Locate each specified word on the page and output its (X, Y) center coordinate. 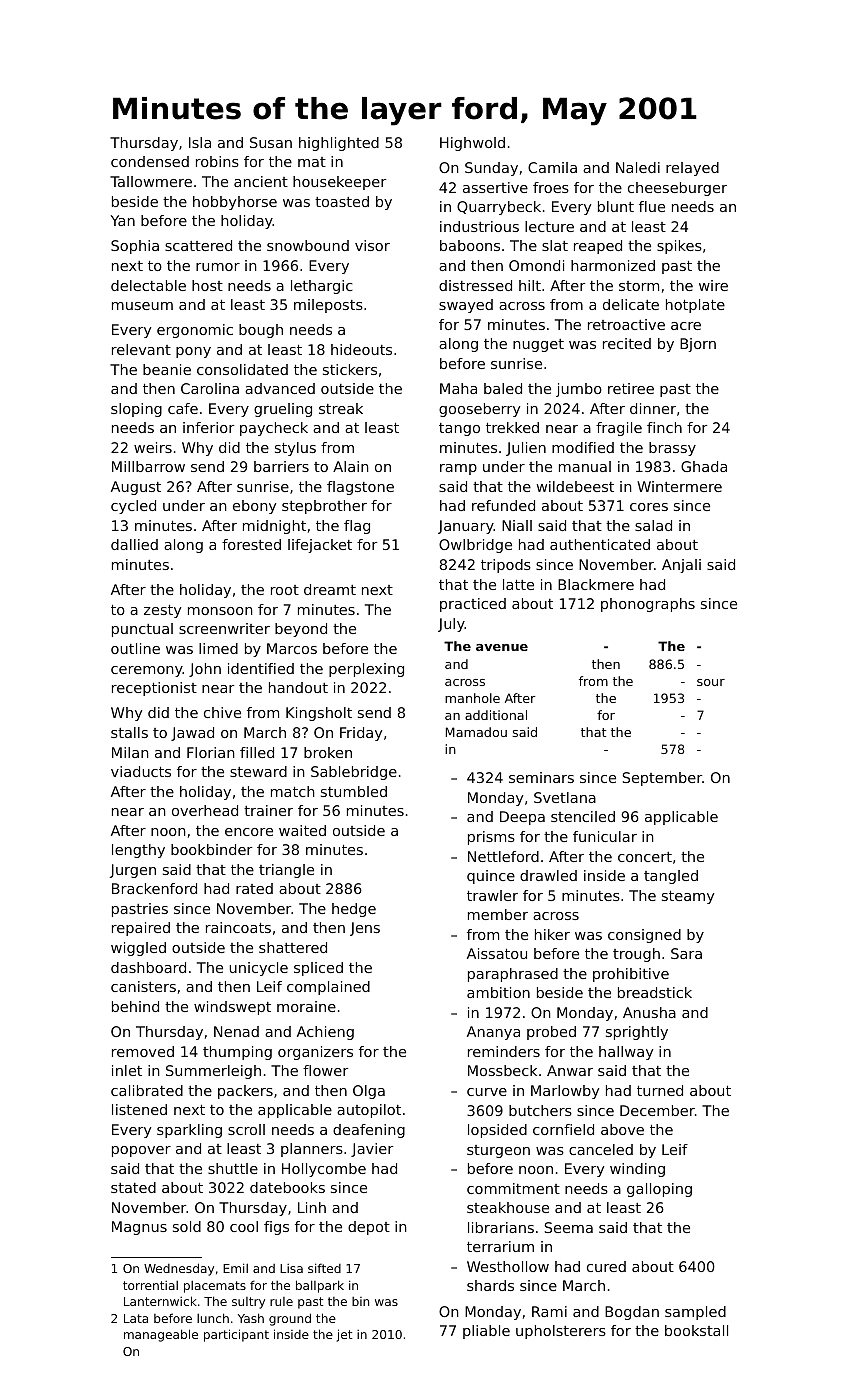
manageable (161, 1335)
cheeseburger (677, 189)
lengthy (138, 851)
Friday (361, 734)
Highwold (472, 144)
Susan (271, 142)
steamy (688, 897)
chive (222, 712)
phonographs (648, 605)
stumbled (354, 791)
